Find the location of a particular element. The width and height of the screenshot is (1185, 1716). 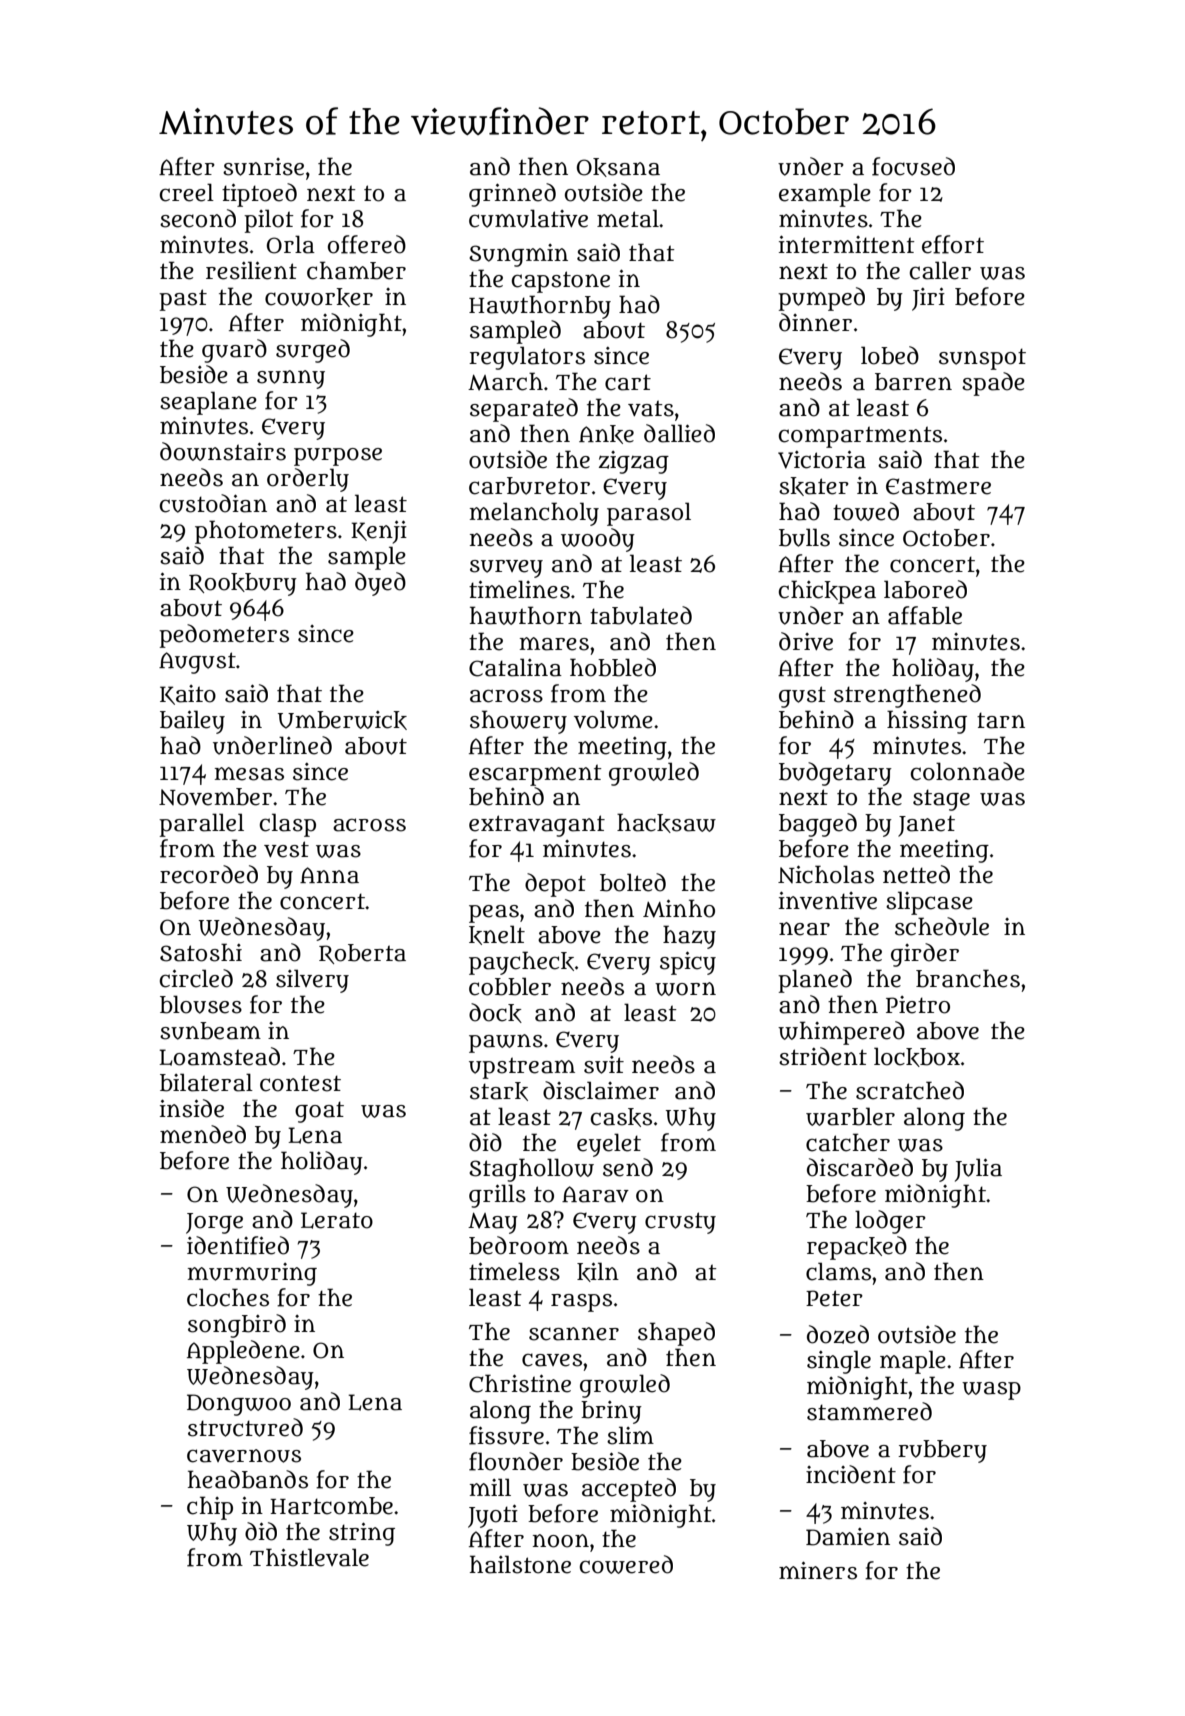

Kaito is located at coordinates (188, 695).
